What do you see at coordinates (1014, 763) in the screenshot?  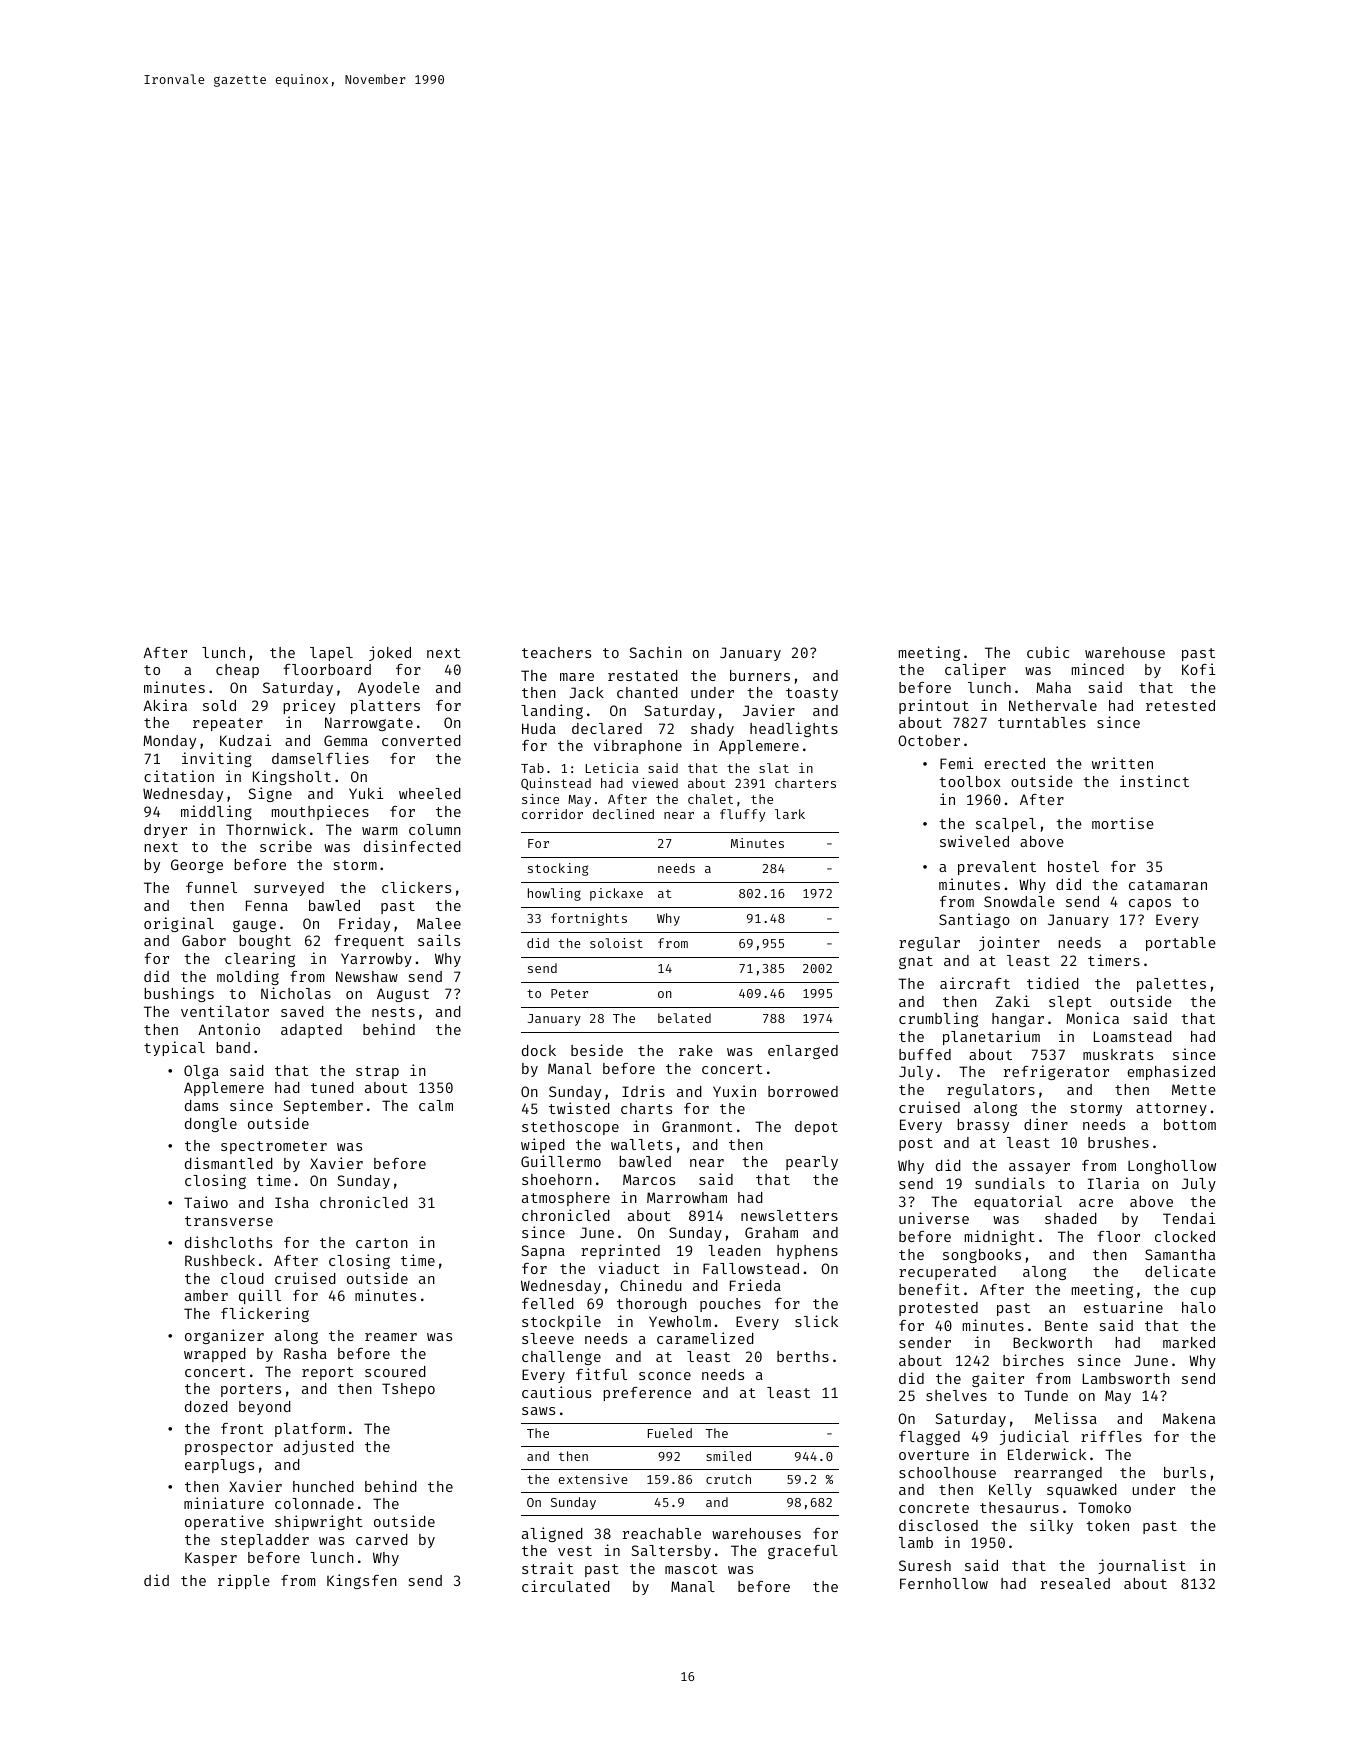 I see `erected` at bounding box center [1014, 763].
